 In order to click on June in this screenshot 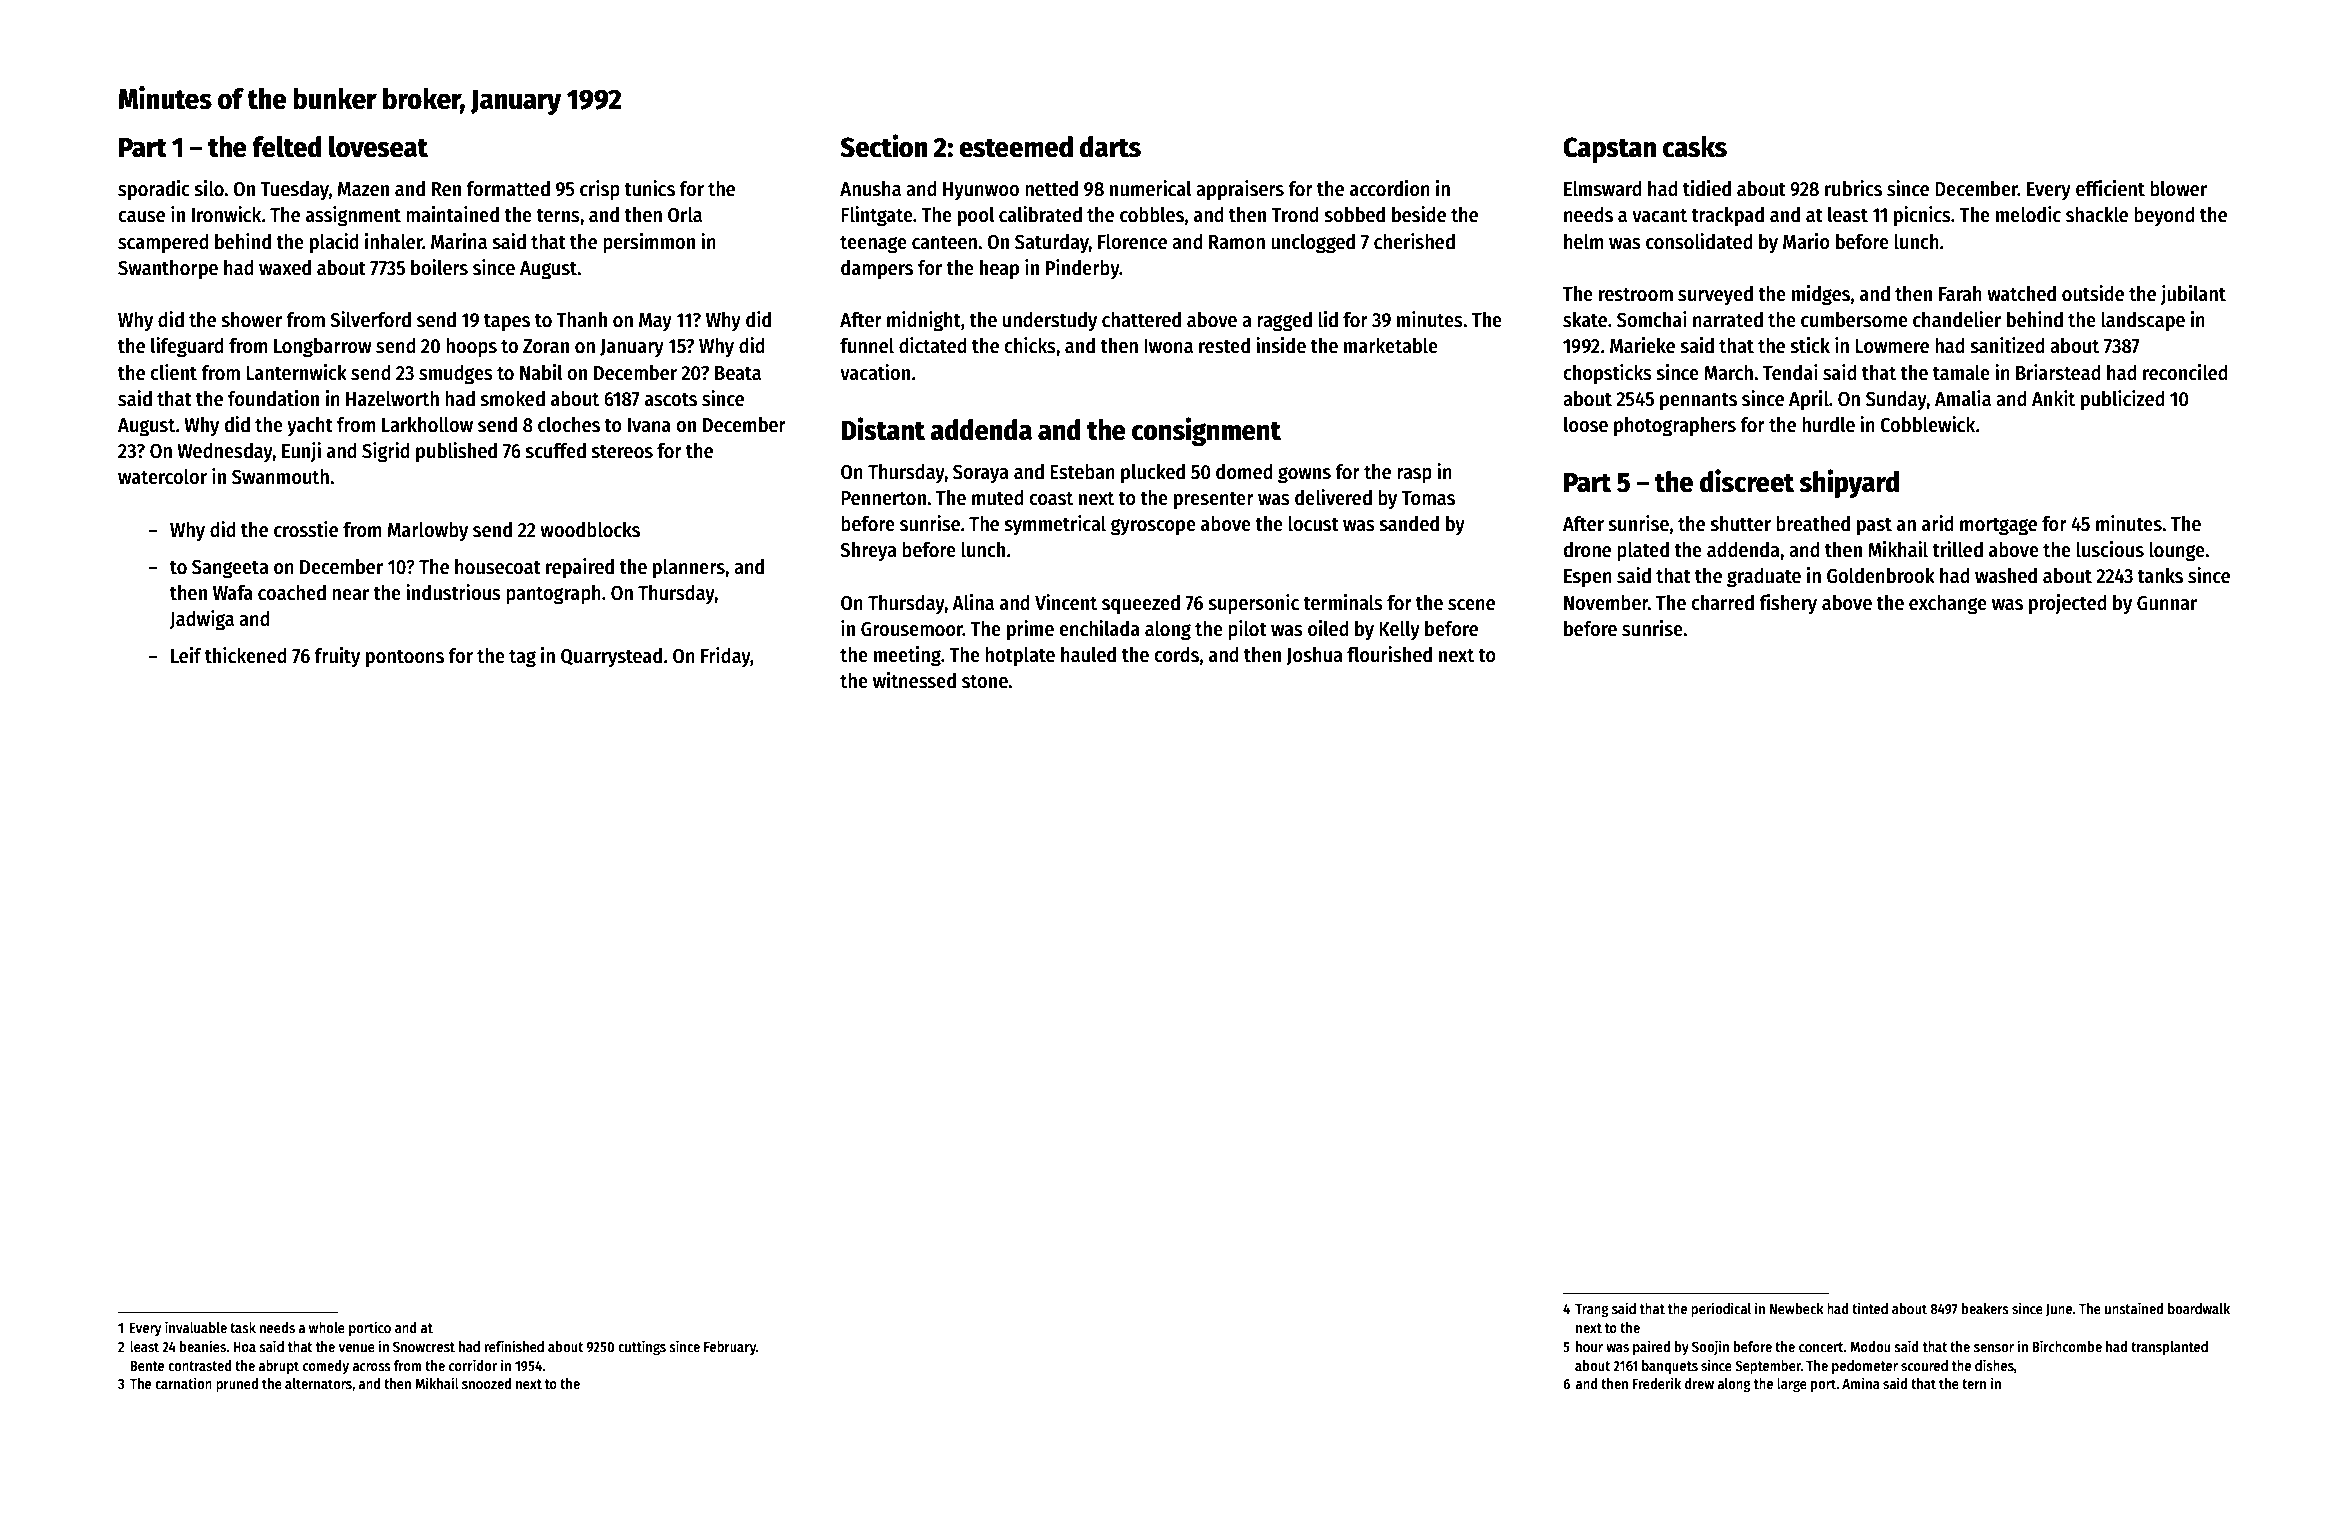, I will do `click(2059, 1310)`.
